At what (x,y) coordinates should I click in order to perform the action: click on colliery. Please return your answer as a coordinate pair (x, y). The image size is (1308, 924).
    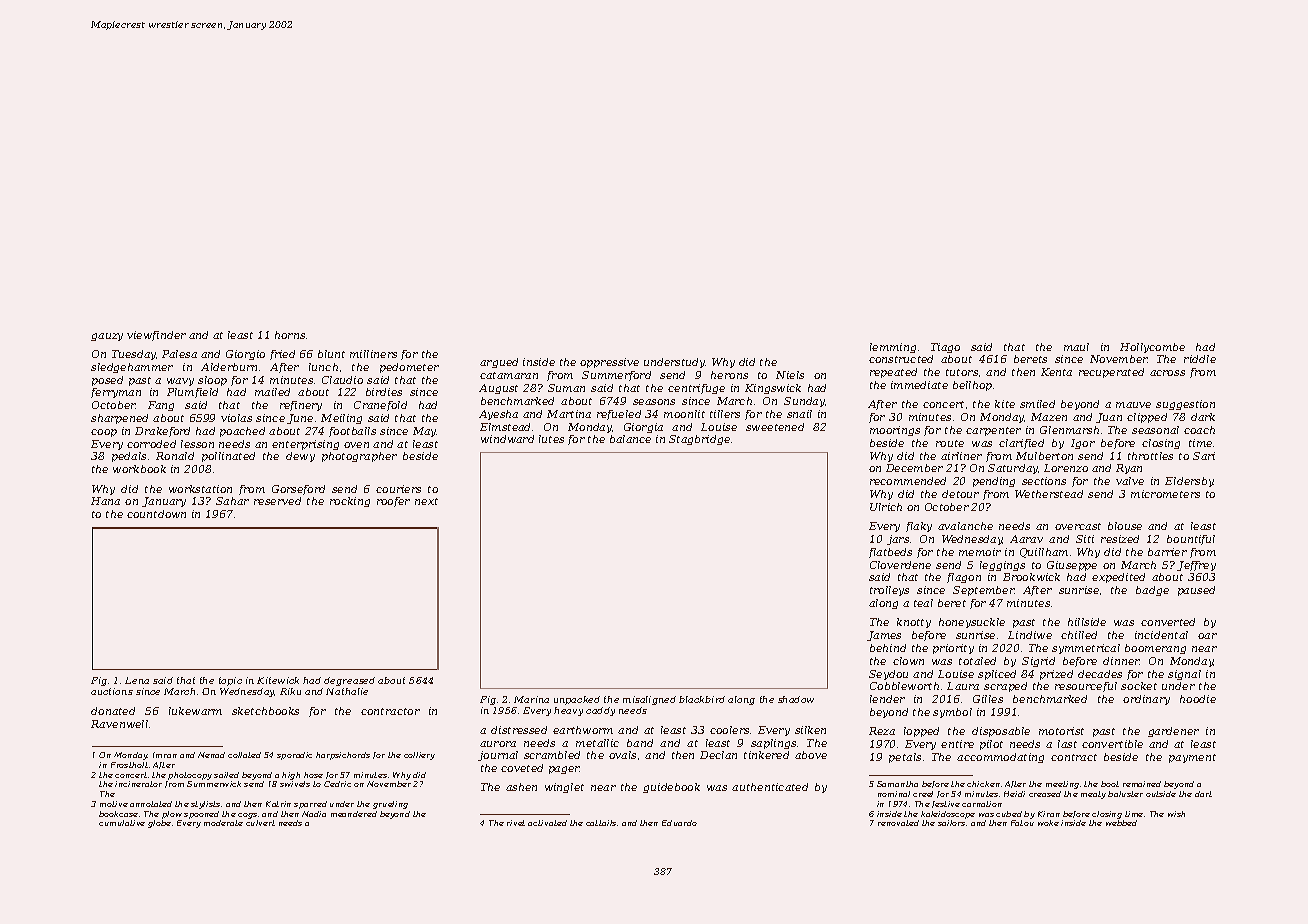
    Looking at the image, I should click on (419, 756).
